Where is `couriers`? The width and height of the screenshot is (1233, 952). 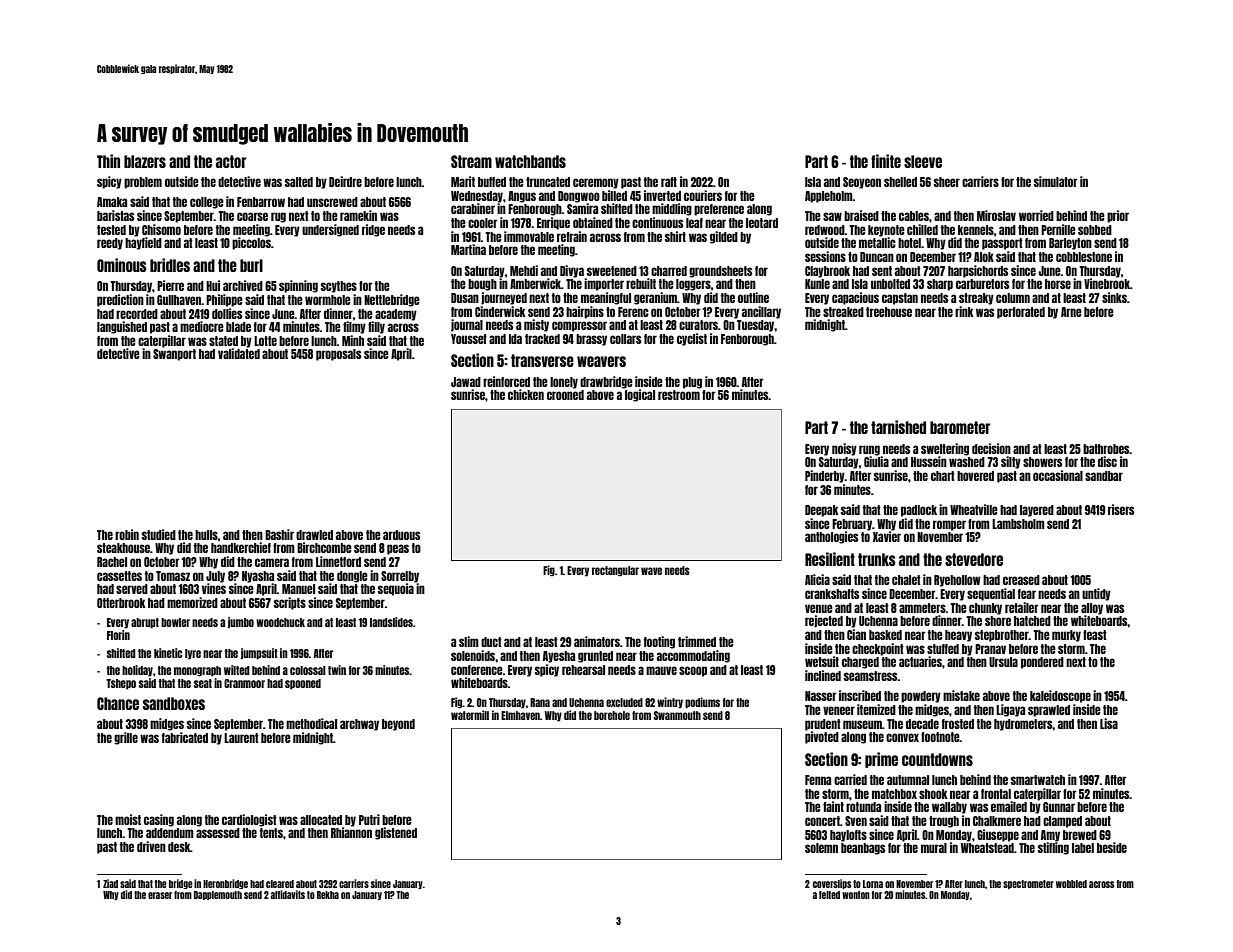 couriers is located at coordinates (703, 195).
